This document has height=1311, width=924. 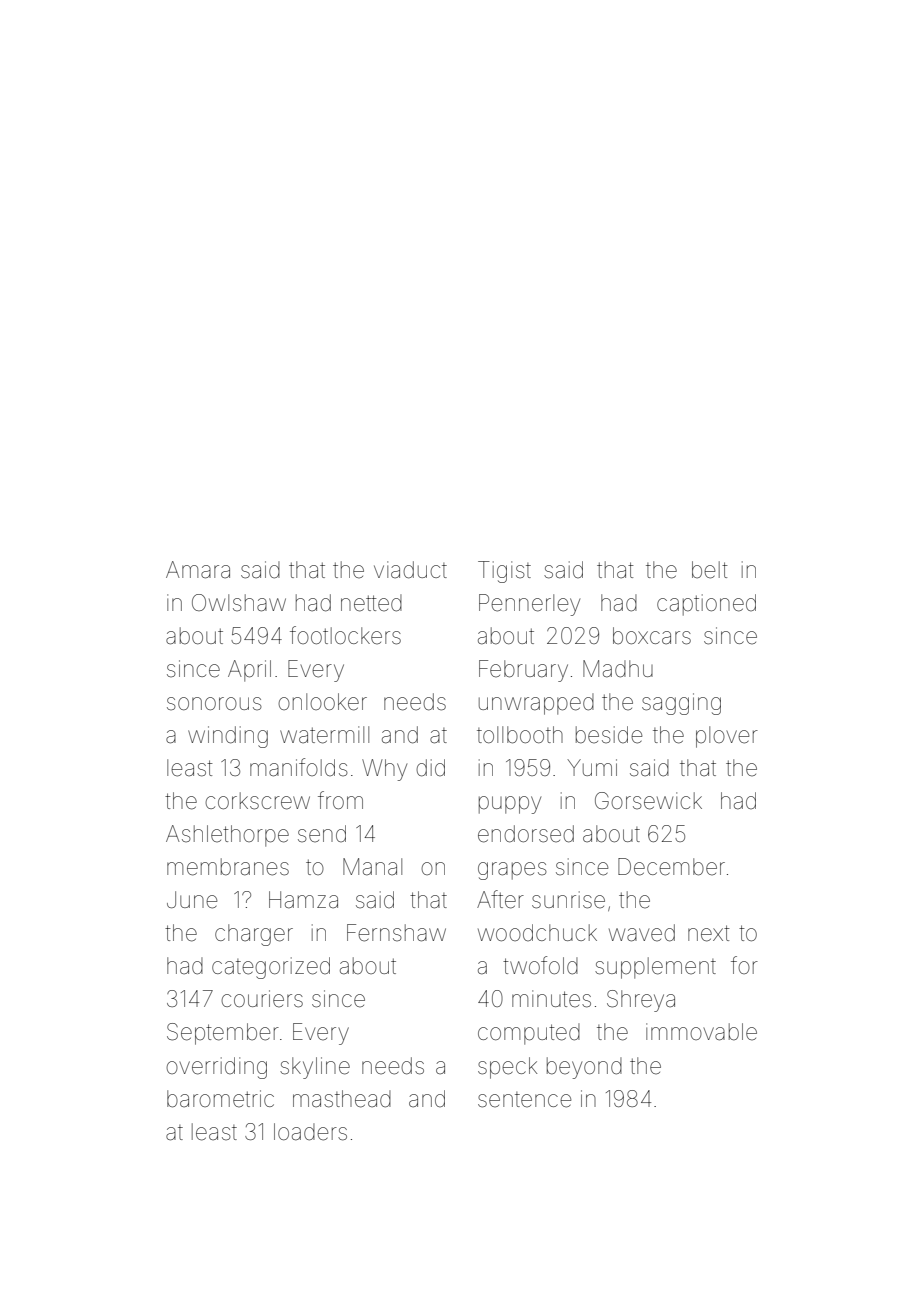 What do you see at coordinates (529, 605) in the document?
I see `Pennerley` at bounding box center [529, 605].
